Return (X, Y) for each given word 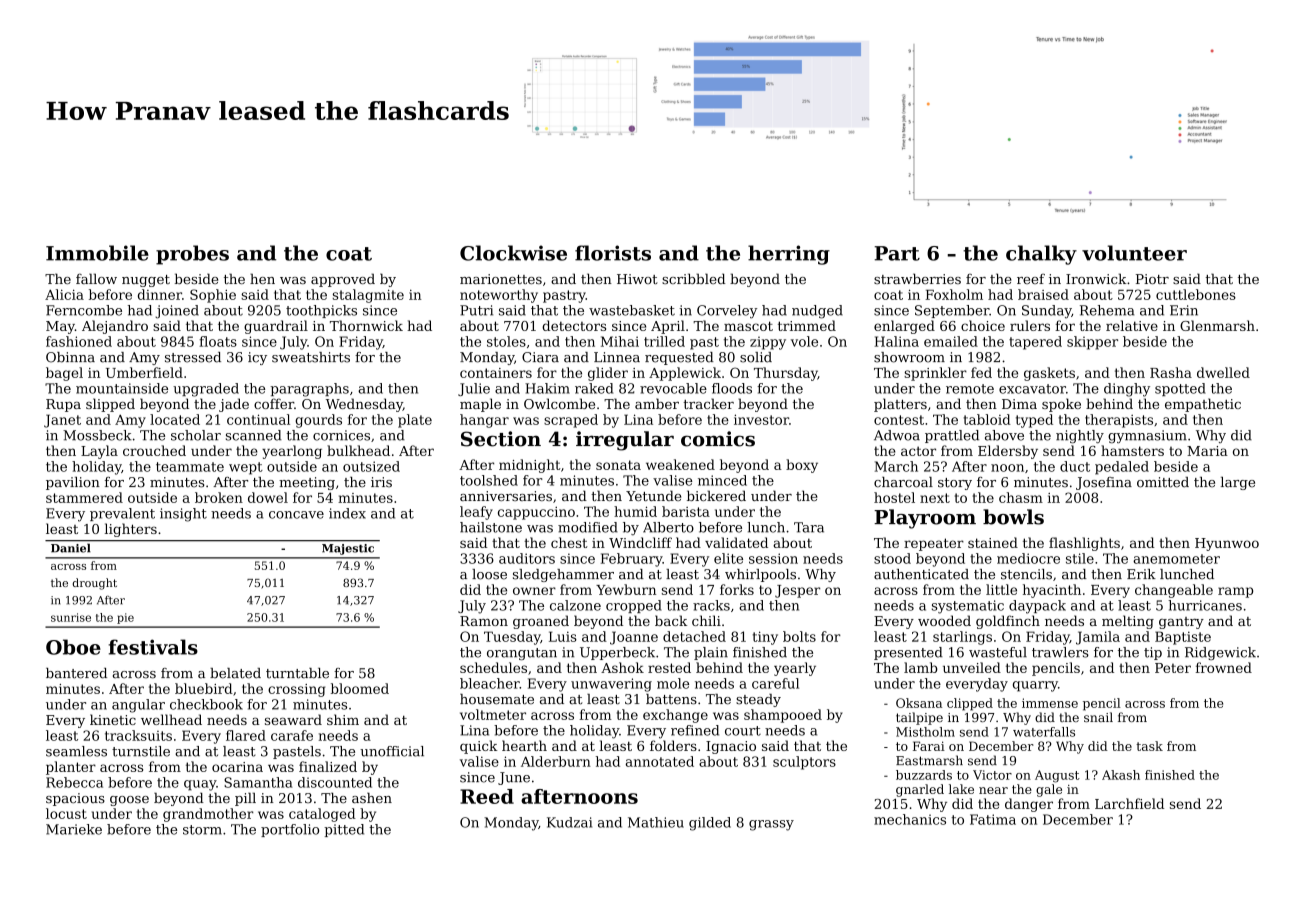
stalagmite (368, 296)
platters (900, 405)
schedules (493, 667)
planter (71, 768)
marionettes (501, 279)
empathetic (1203, 405)
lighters (131, 530)
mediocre (1028, 558)
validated (736, 542)
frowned (1224, 667)
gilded (710, 824)
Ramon (484, 621)
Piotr (1152, 279)
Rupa (63, 405)
